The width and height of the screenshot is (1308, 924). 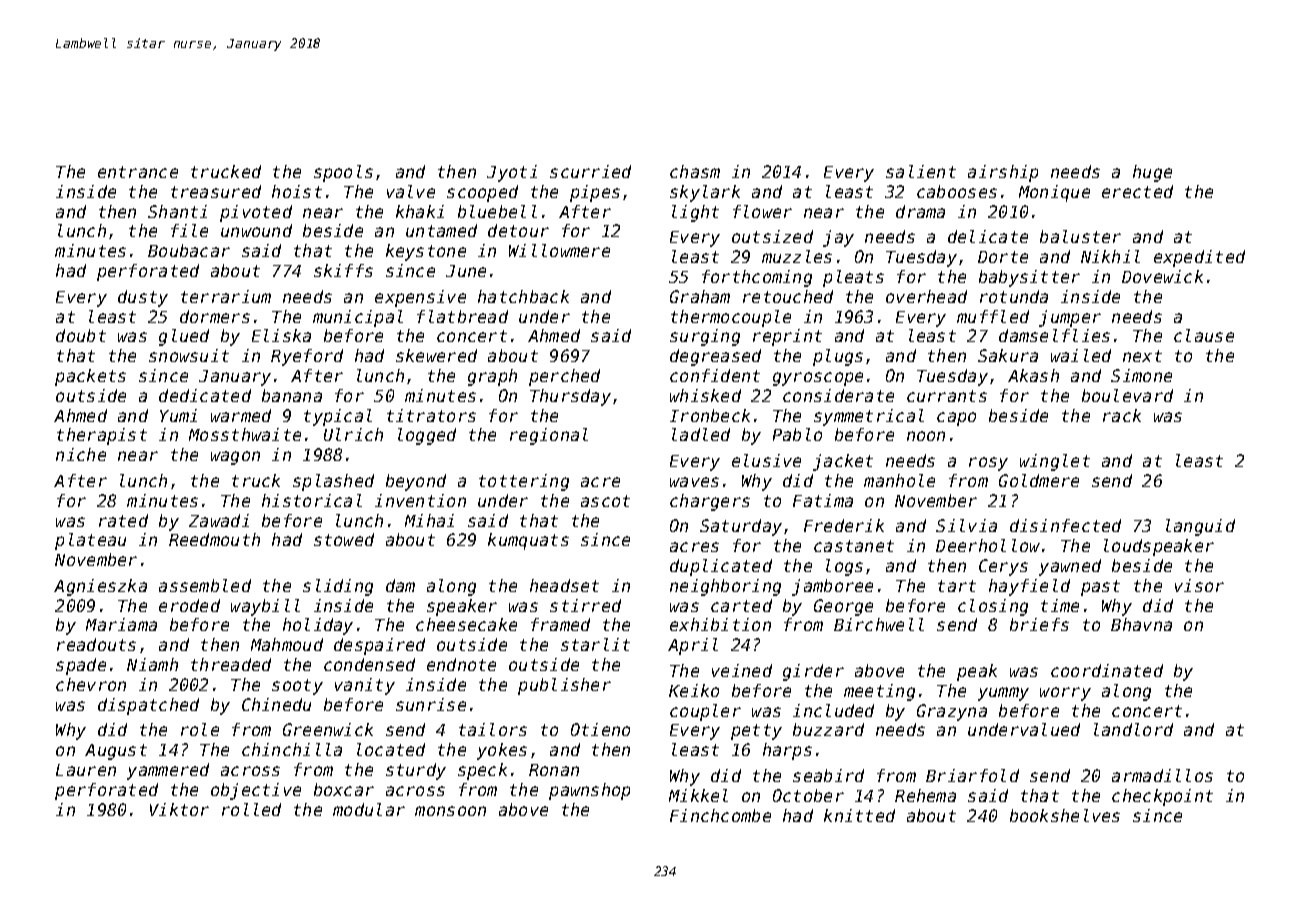 What do you see at coordinates (1060, 605) in the screenshot?
I see `time` at bounding box center [1060, 605].
